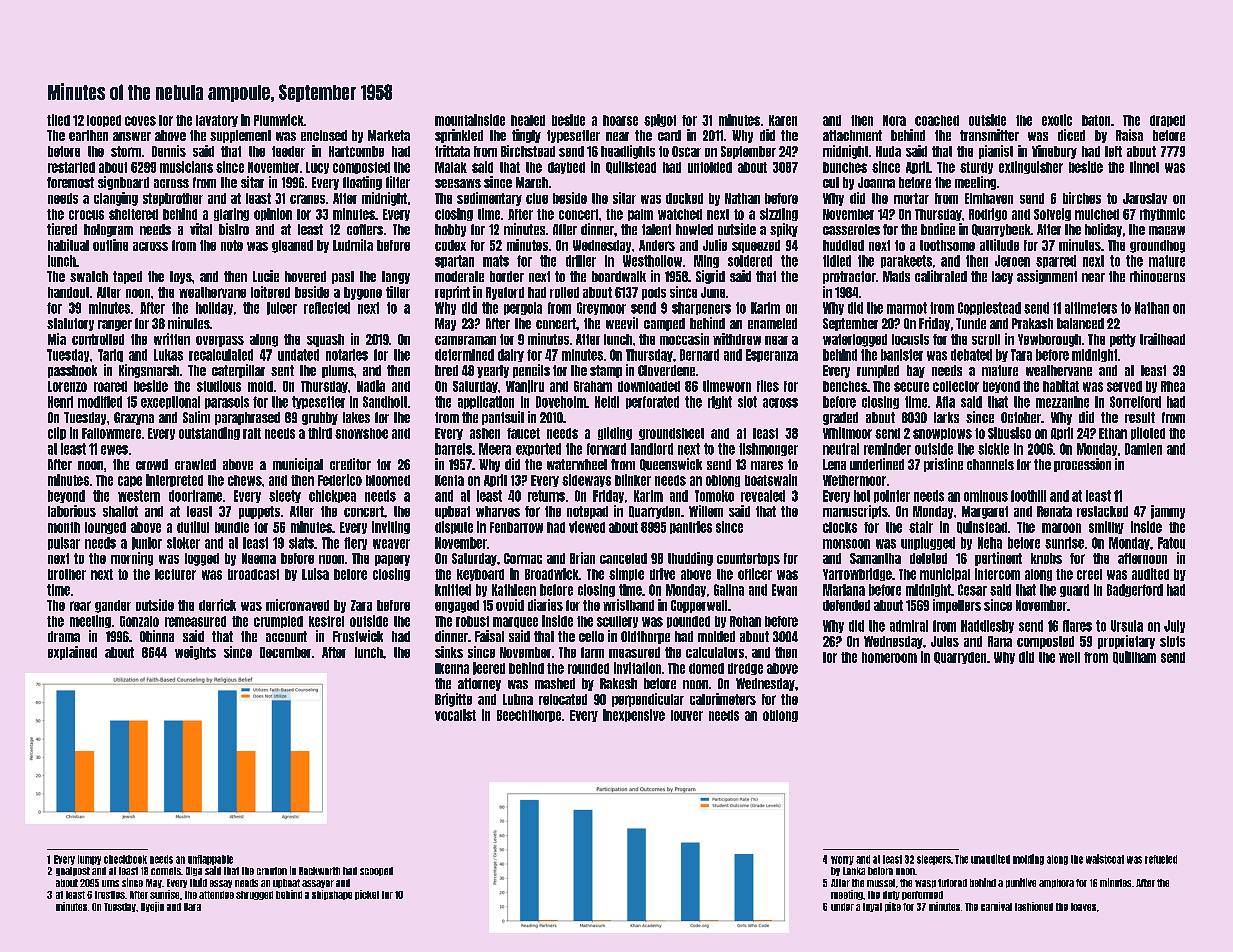  What do you see at coordinates (687, 715) in the screenshot?
I see `louver` at bounding box center [687, 715].
